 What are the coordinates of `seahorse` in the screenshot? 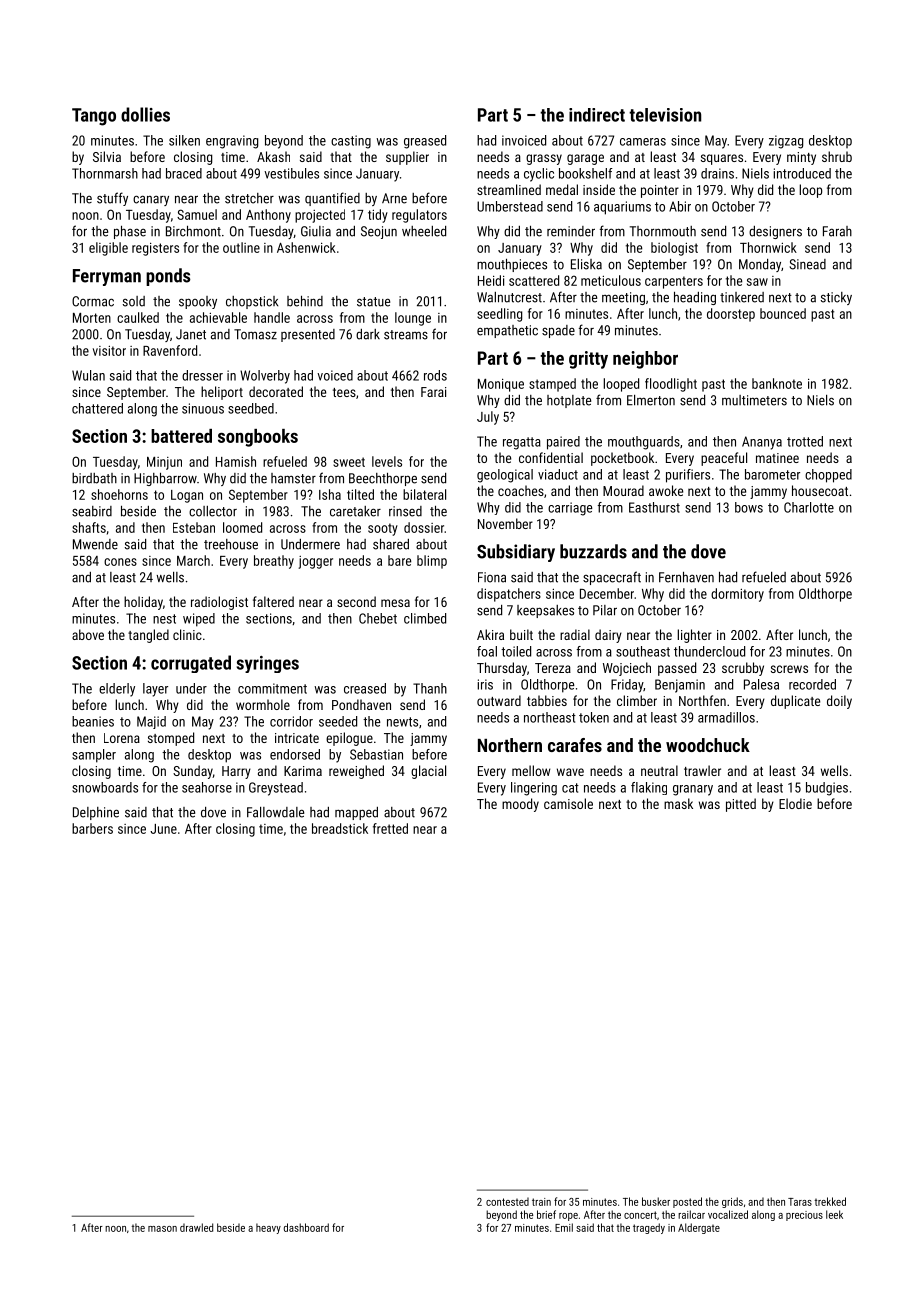 It's located at (207, 787).
